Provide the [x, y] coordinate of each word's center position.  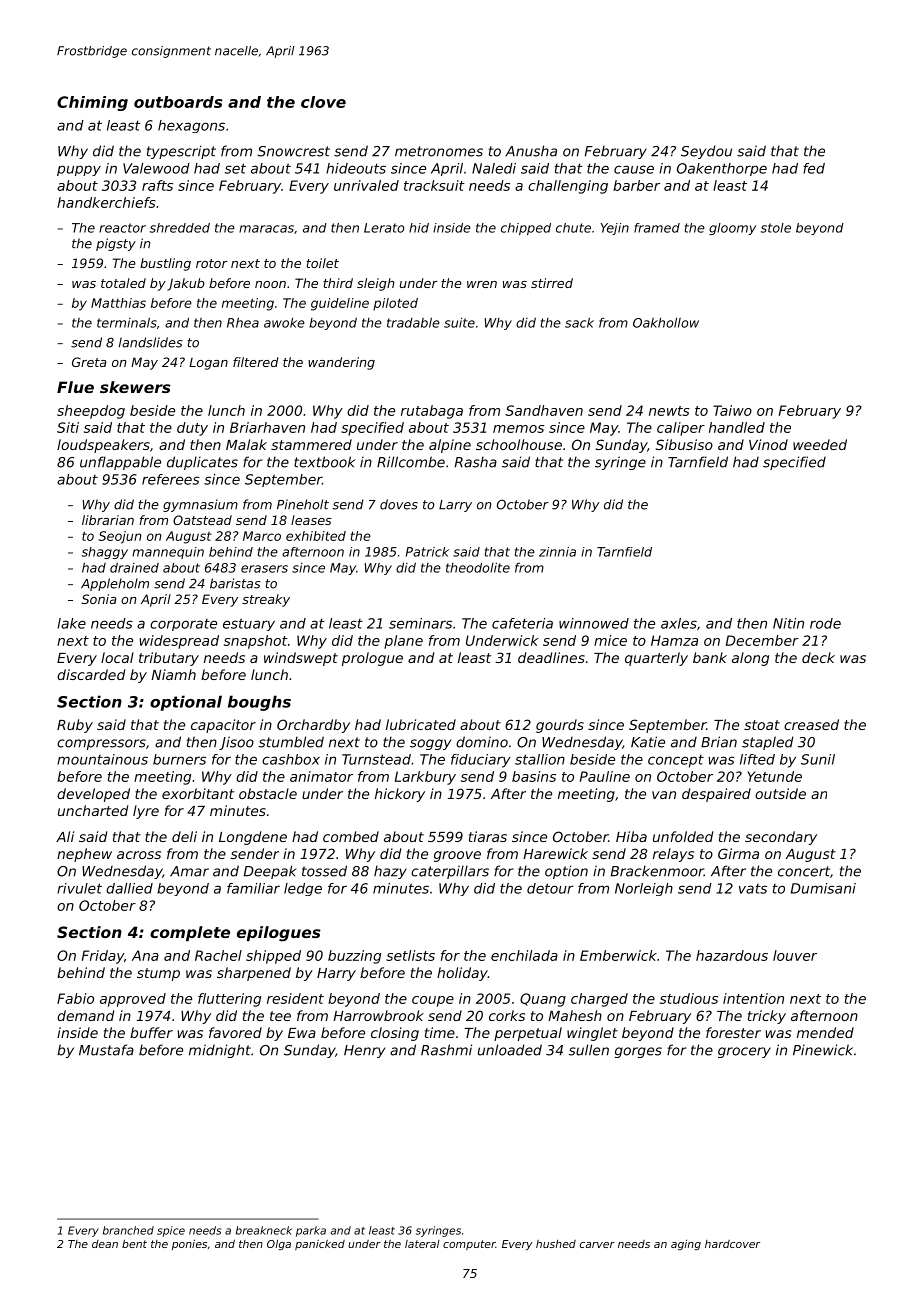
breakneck [264, 1230]
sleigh [375, 284]
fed [814, 168]
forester [733, 1032]
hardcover [732, 1244]
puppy [79, 170]
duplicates [202, 463]
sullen [588, 1050]
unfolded [683, 836]
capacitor [223, 726]
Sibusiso [684, 444]
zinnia [557, 552]
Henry [364, 1051]
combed [351, 836]
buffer [151, 1032]
